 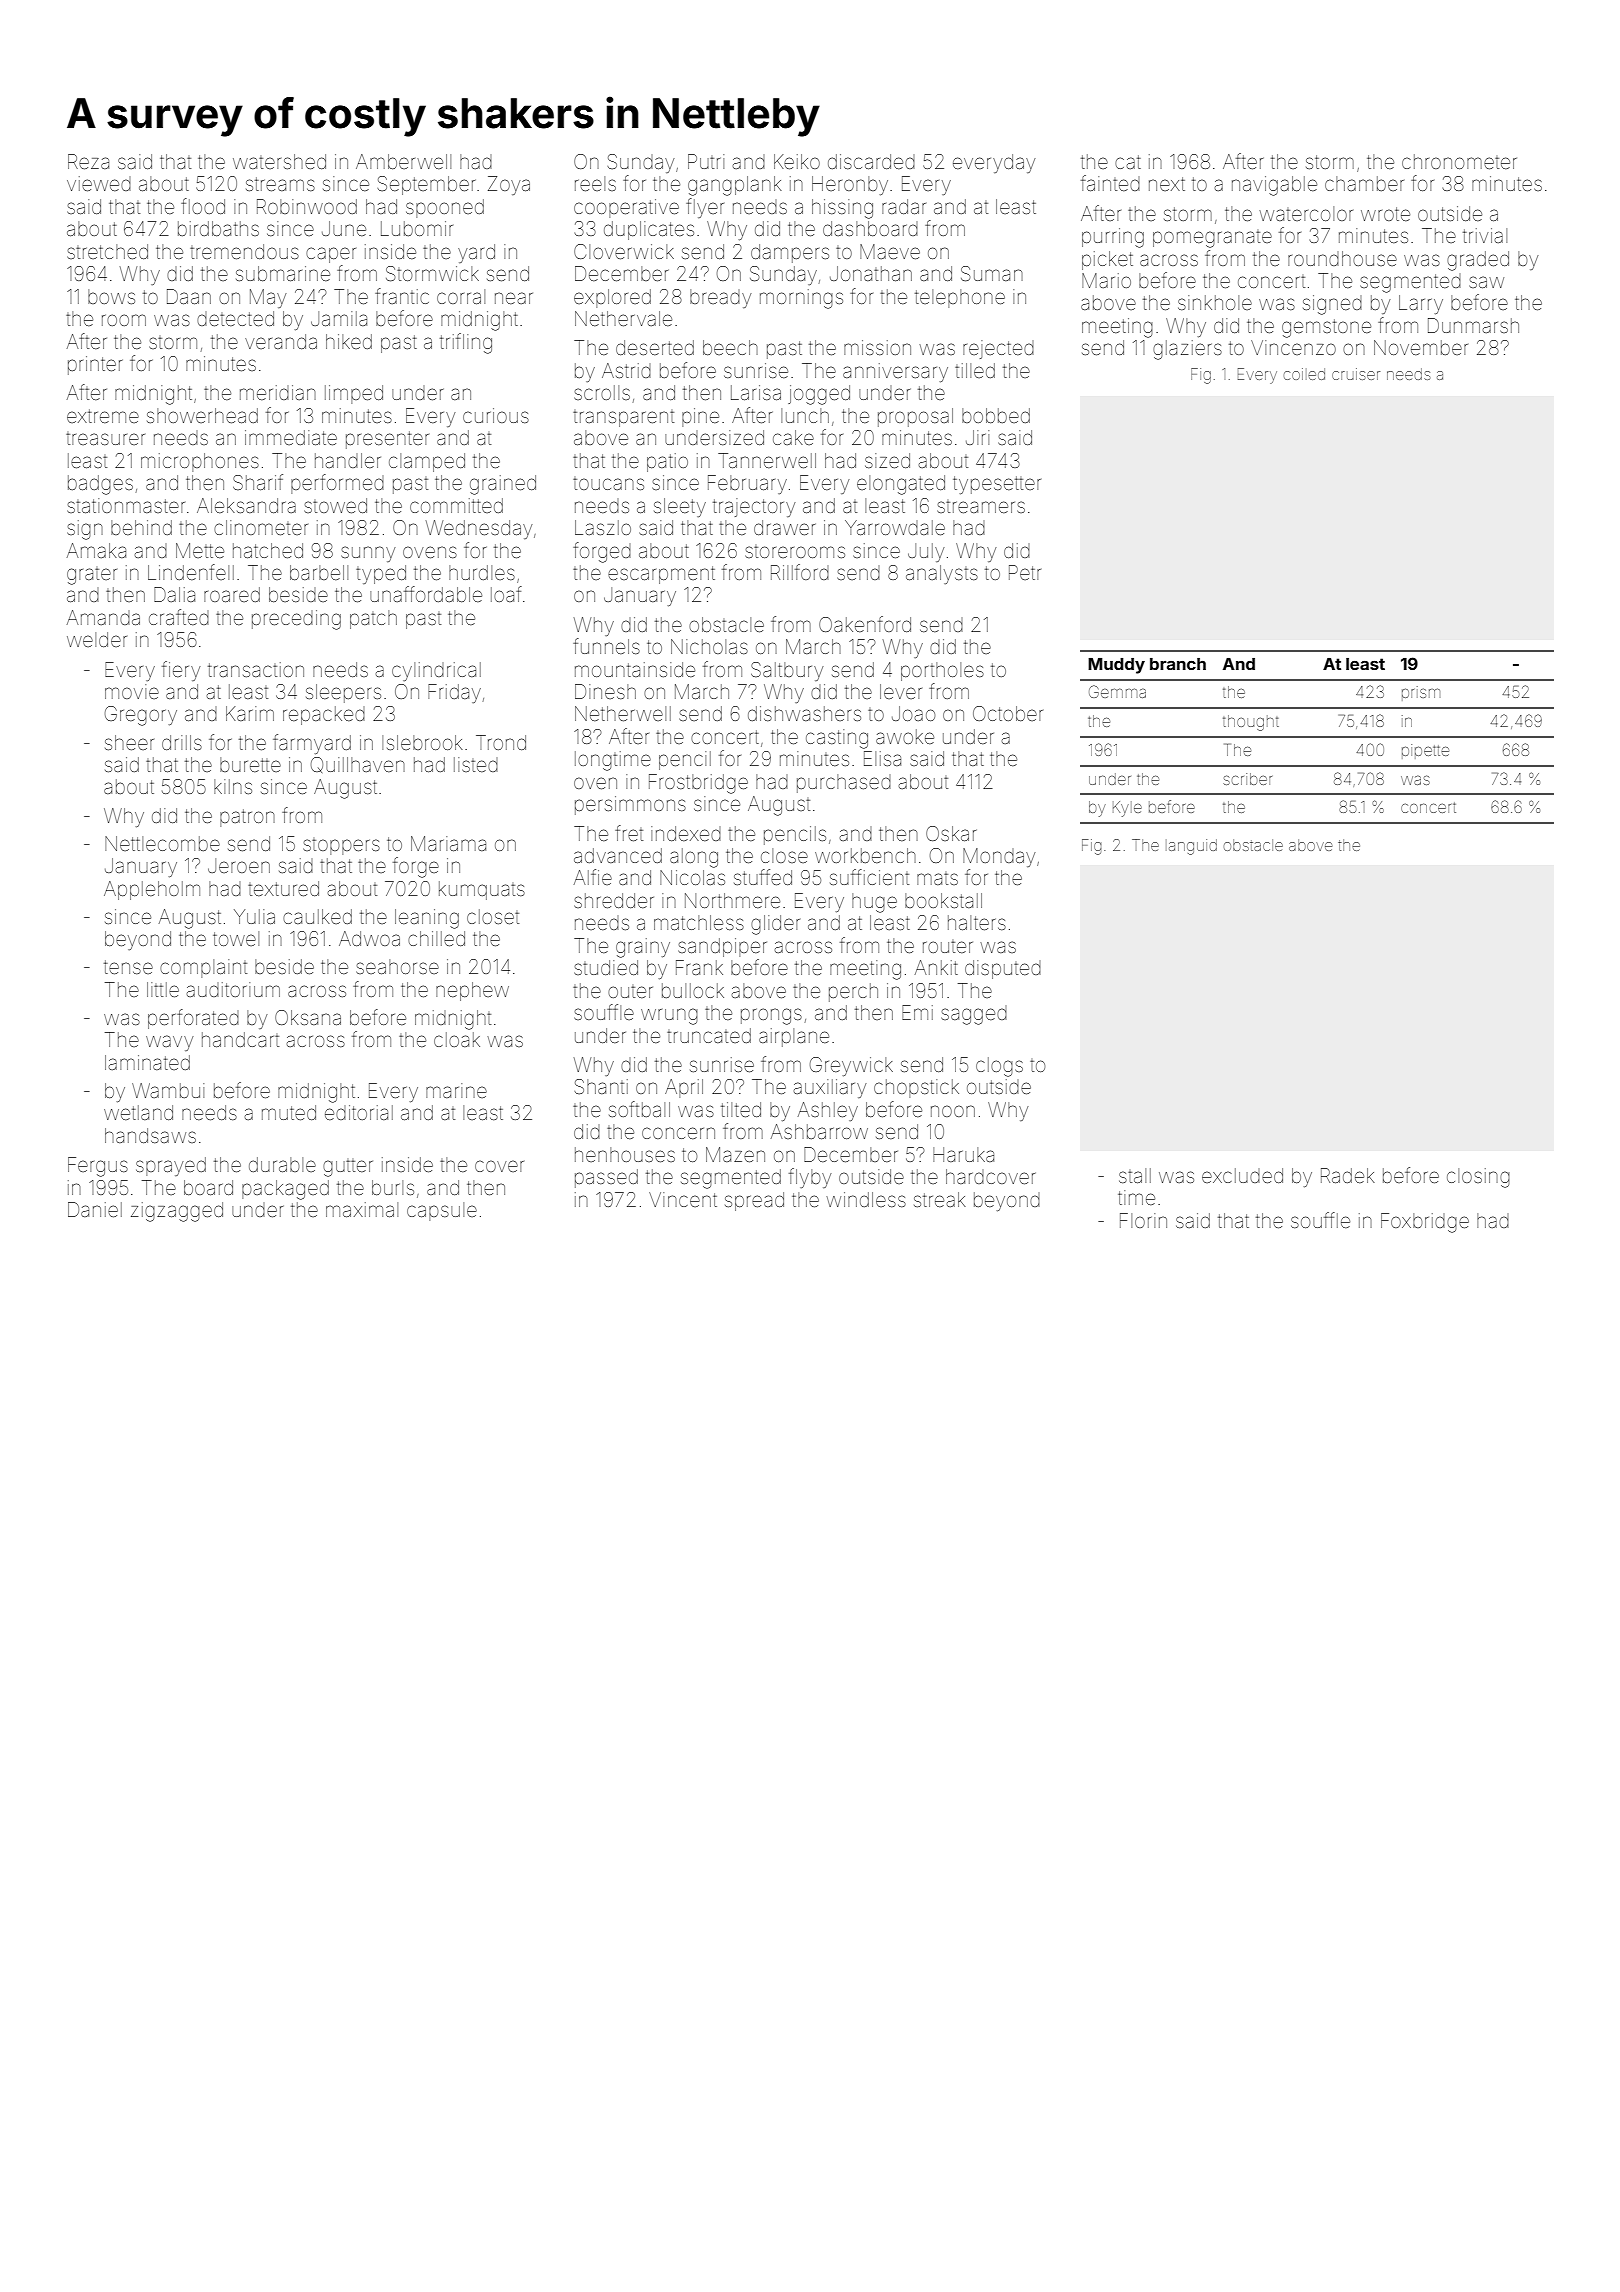 I want to click on cruiser, so click(x=1356, y=374).
